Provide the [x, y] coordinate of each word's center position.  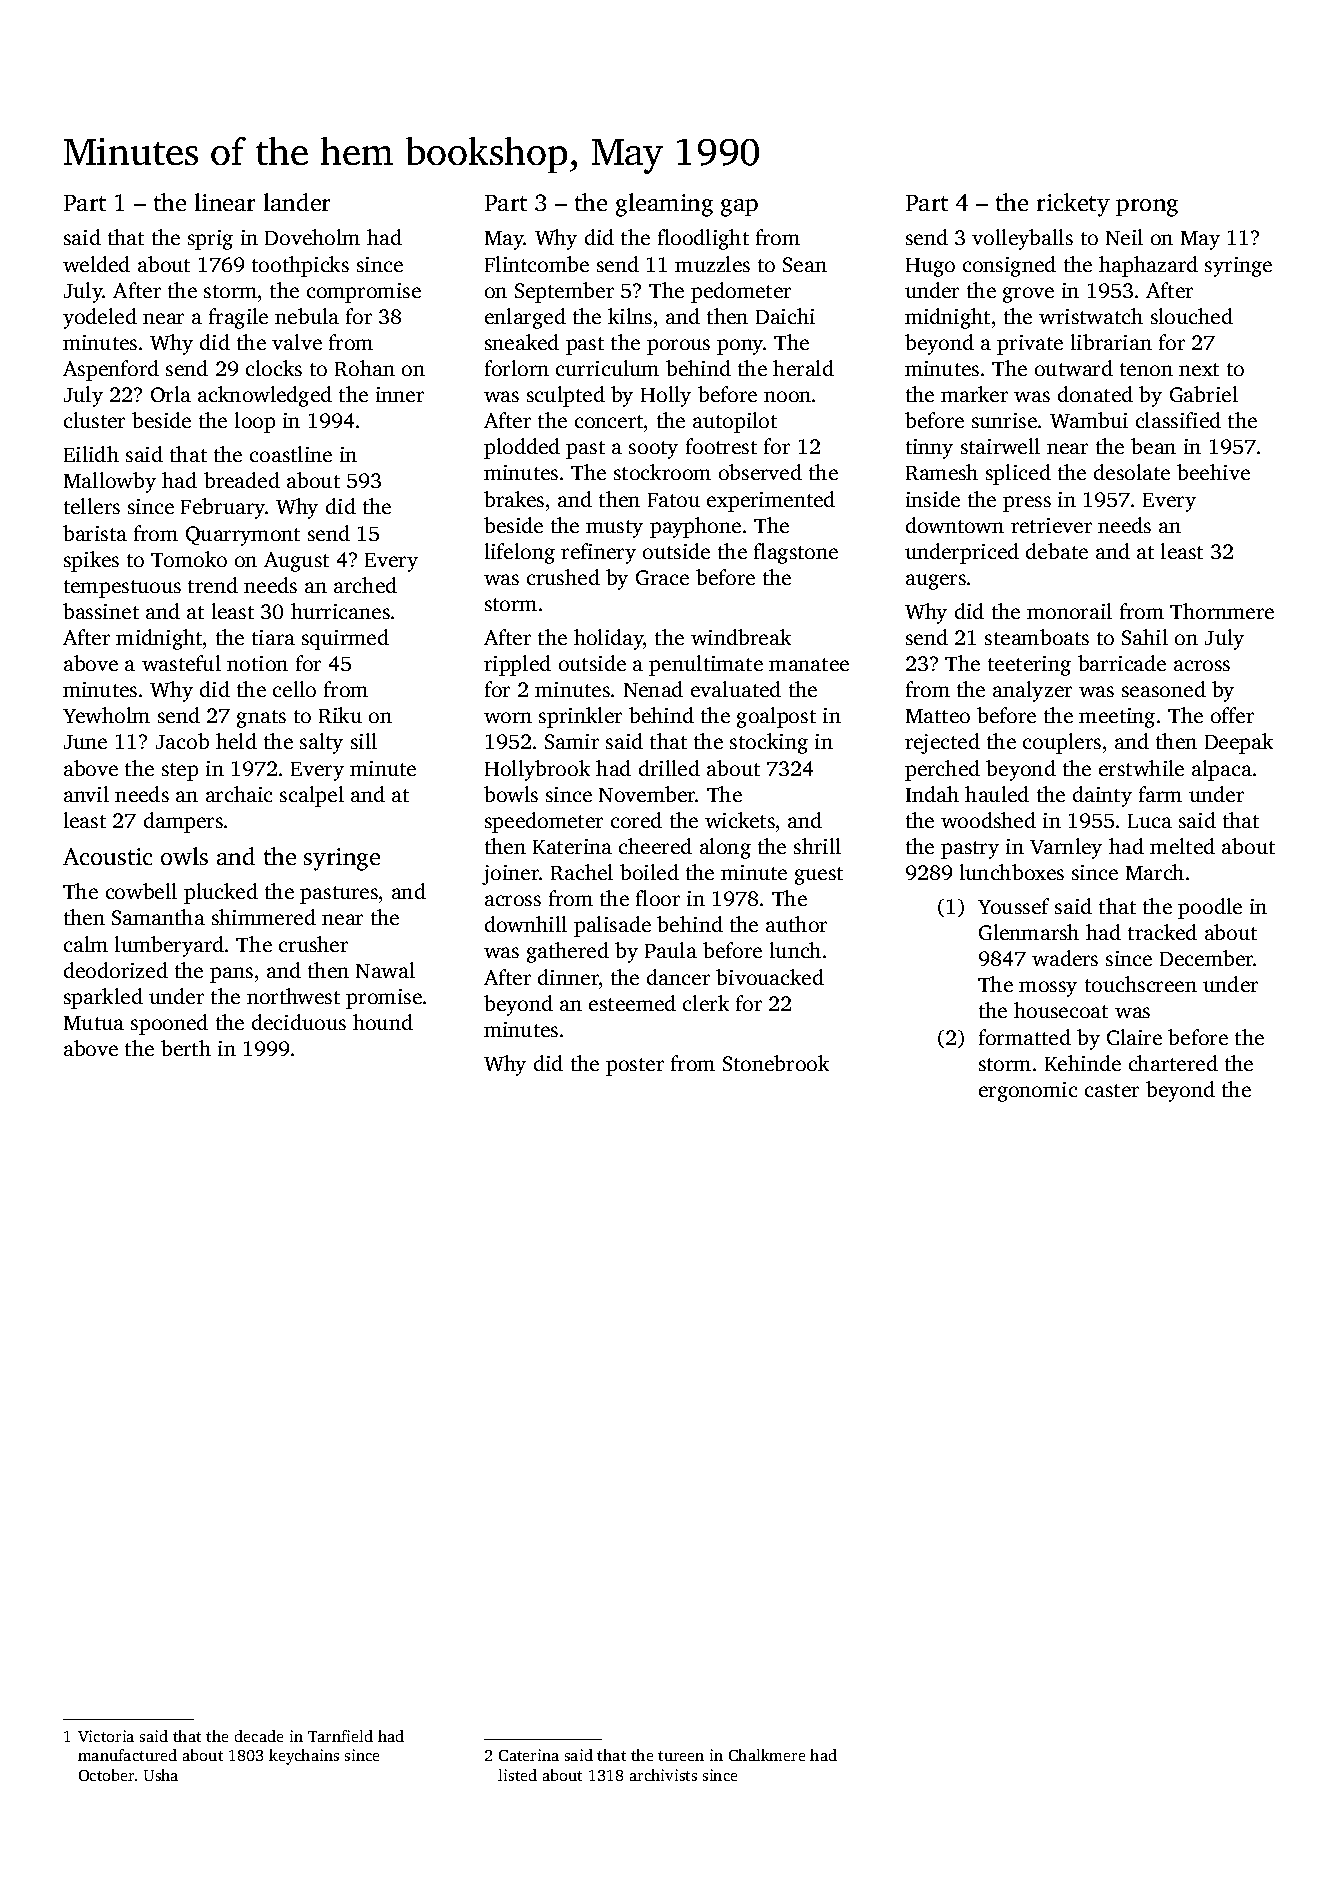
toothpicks [300, 266]
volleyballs [1022, 239]
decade [259, 1736]
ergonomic [1028, 1092]
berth [186, 1048]
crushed [563, 577]
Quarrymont [243, 536]
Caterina [529, 1755]
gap [739, 208]
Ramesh [942, 472]
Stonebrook [776, 1063]
